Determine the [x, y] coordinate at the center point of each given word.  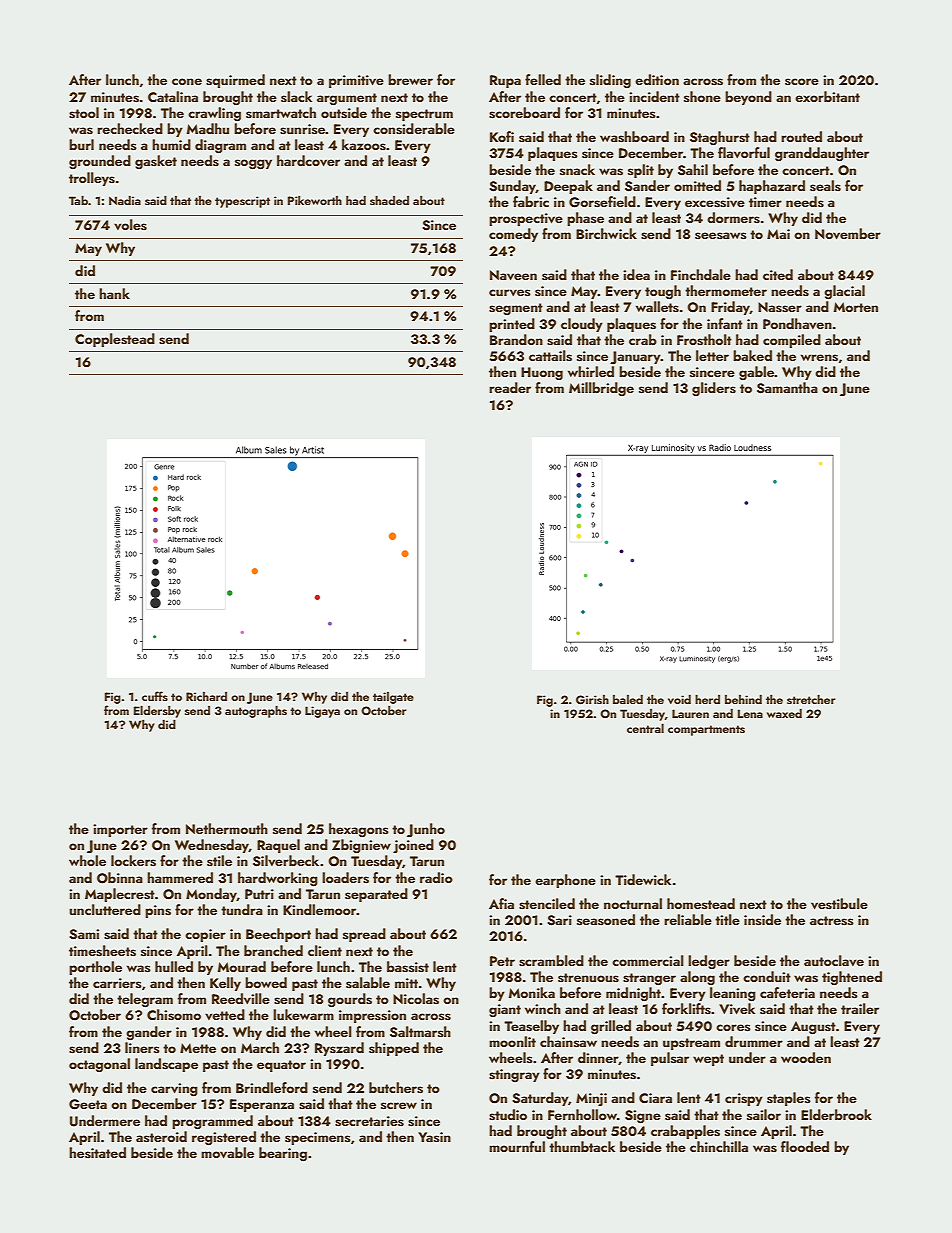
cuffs [155, 696]
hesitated [97, 1153]
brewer [410, 79]
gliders [714, 389]
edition [657, 79]
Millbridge [601, 389]
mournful [517, 1146]
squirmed [235, 81]
